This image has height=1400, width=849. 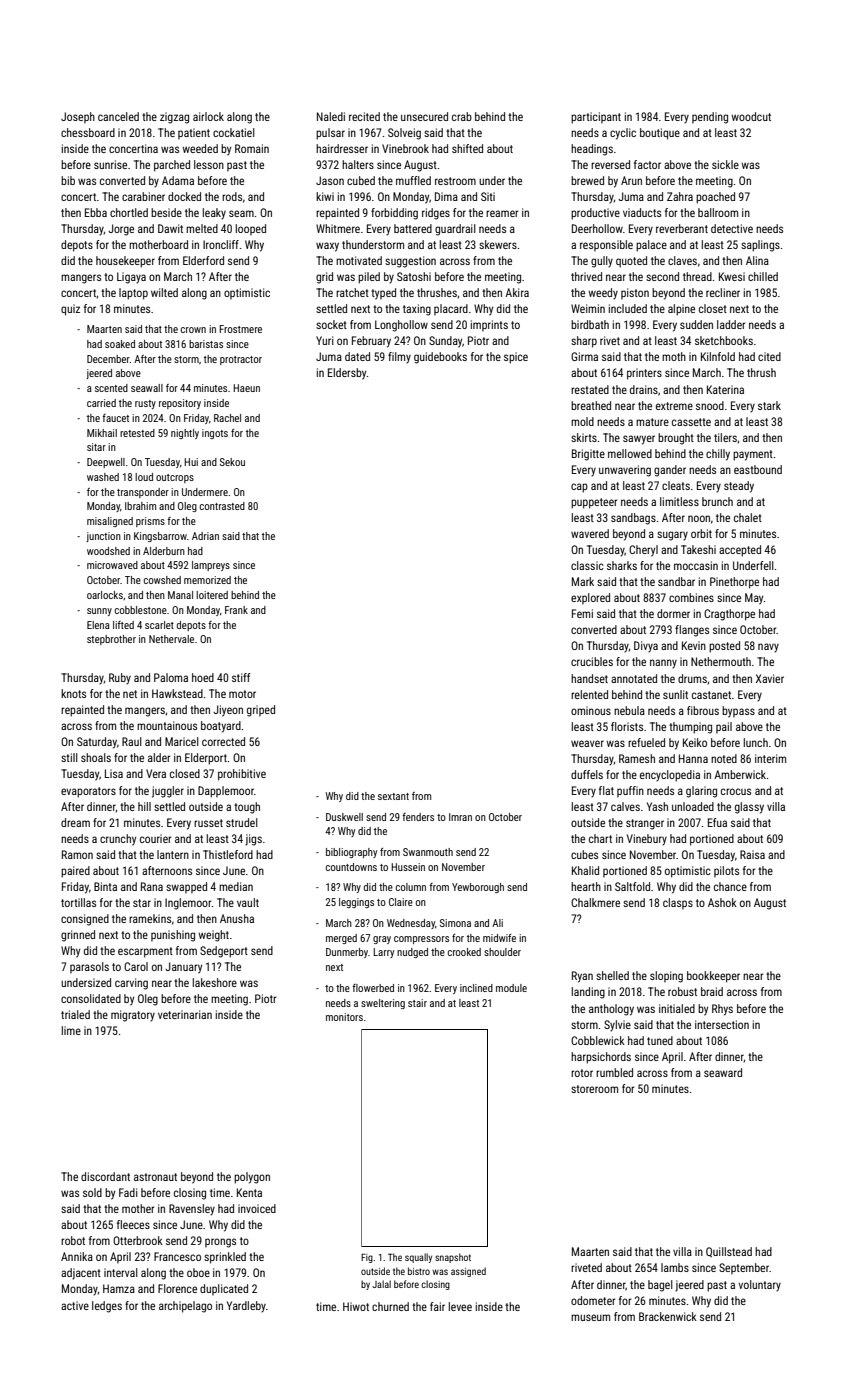 I want to click on polygon, so click(x=252, y=1178).
